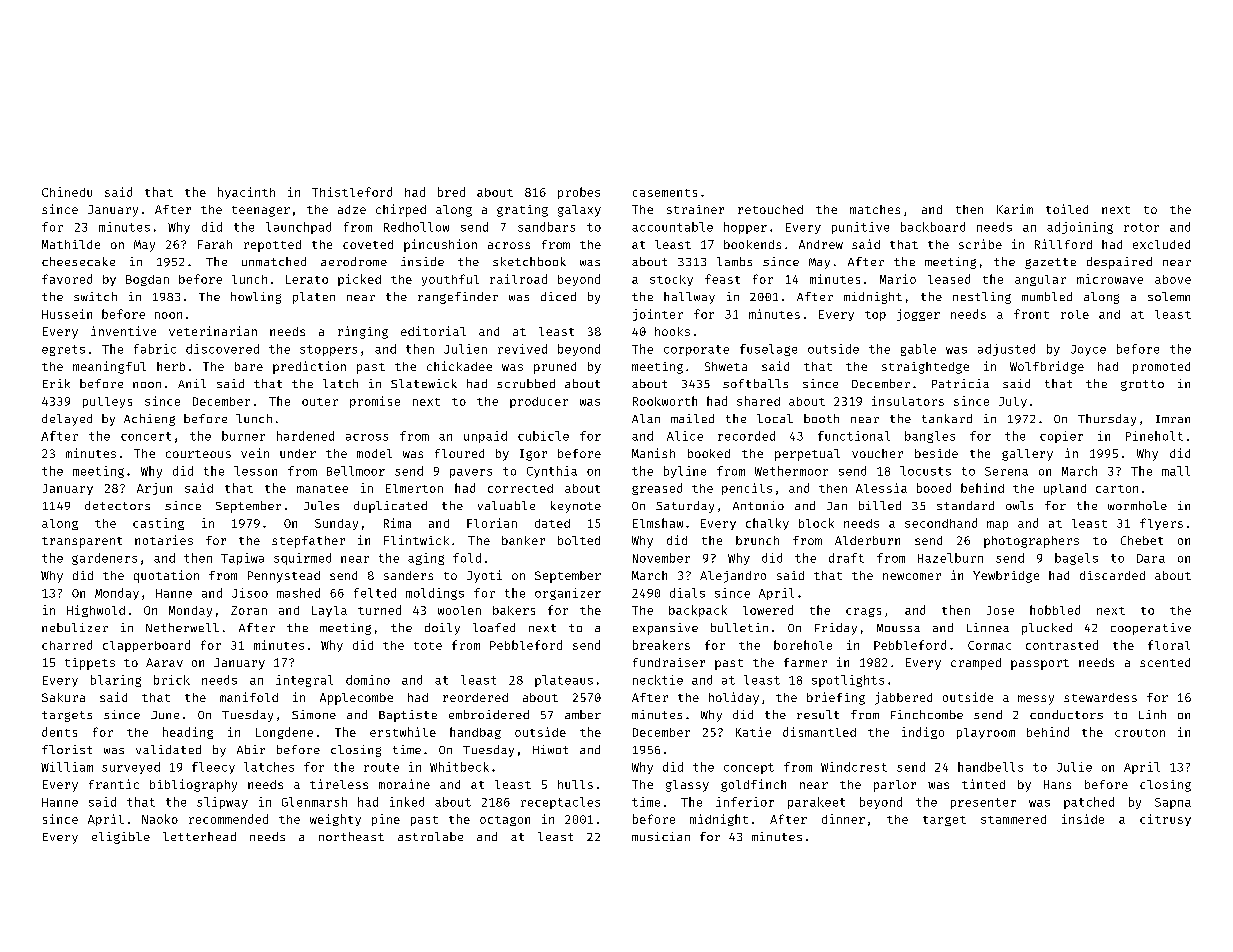 Image resolution: width=1233 pixels, height=952 pixels. Describe the element at coordinates (665, 193) in the screenshot. I see `casements` at that location.
